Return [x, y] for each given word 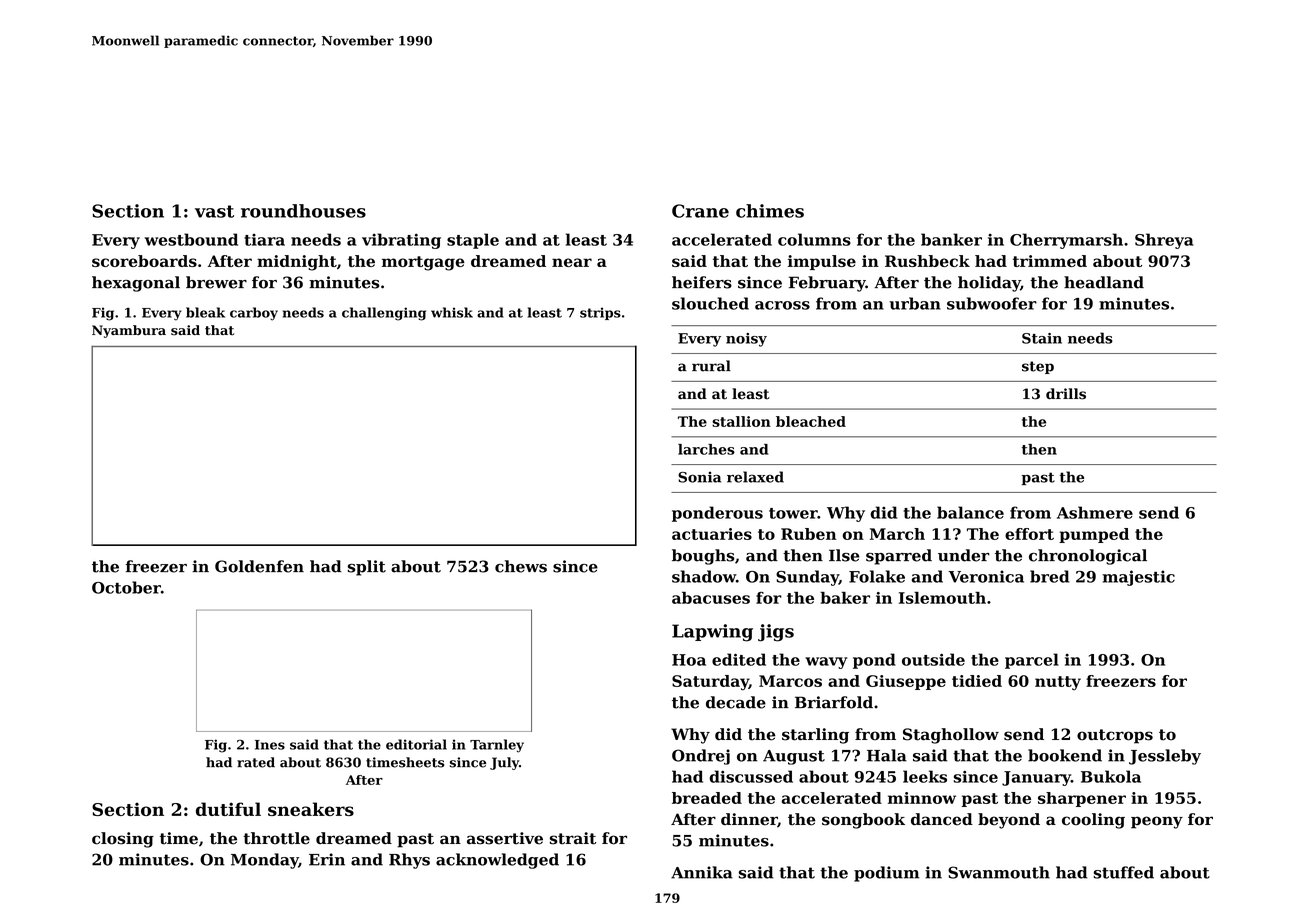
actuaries [712, 534]
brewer [216, 282]
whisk [452, 312]
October [126, 587]
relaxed [755, 477]
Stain [1042, 338]
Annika [702, 872]
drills [1066, 394]
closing [123, 840]
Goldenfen [259, 566]
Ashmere [1095, 512]
